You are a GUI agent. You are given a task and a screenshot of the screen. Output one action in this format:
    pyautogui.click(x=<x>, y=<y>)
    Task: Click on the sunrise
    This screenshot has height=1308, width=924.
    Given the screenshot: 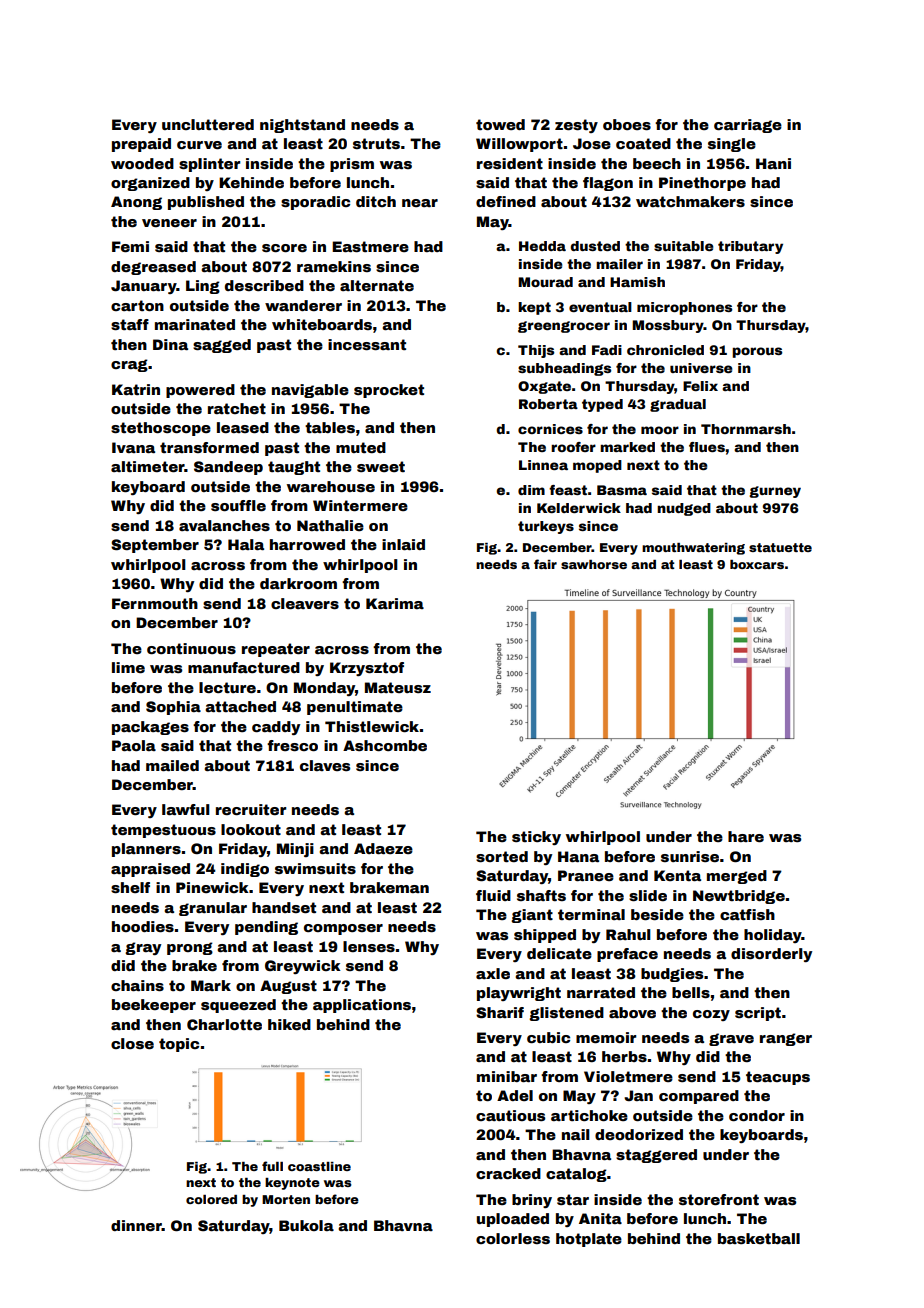 What is the action you would take?
    pyautogui.click(x=690, y=856)
